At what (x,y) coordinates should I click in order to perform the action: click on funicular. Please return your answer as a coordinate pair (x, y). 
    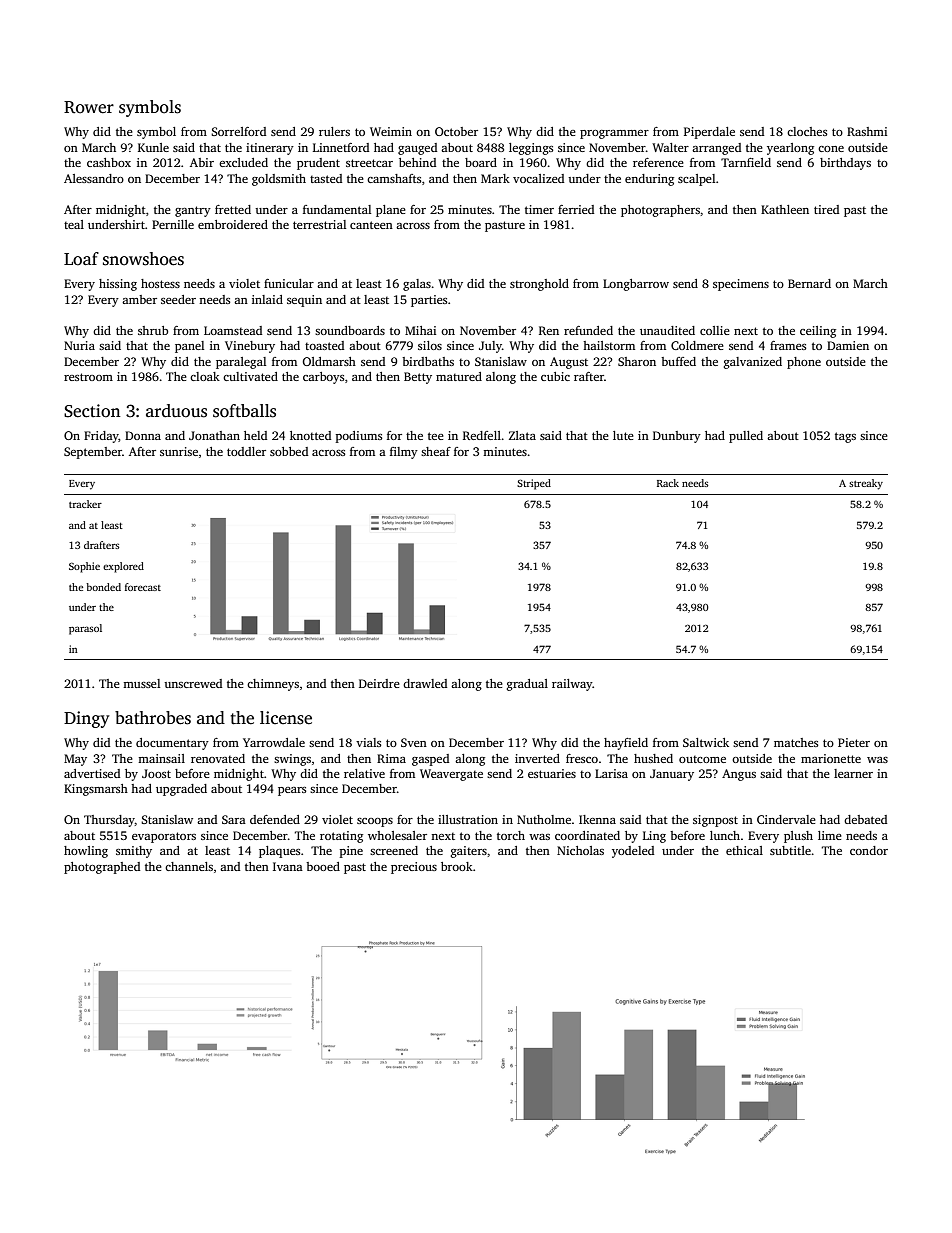
    Looking at the image, I should click on (289, 283).
